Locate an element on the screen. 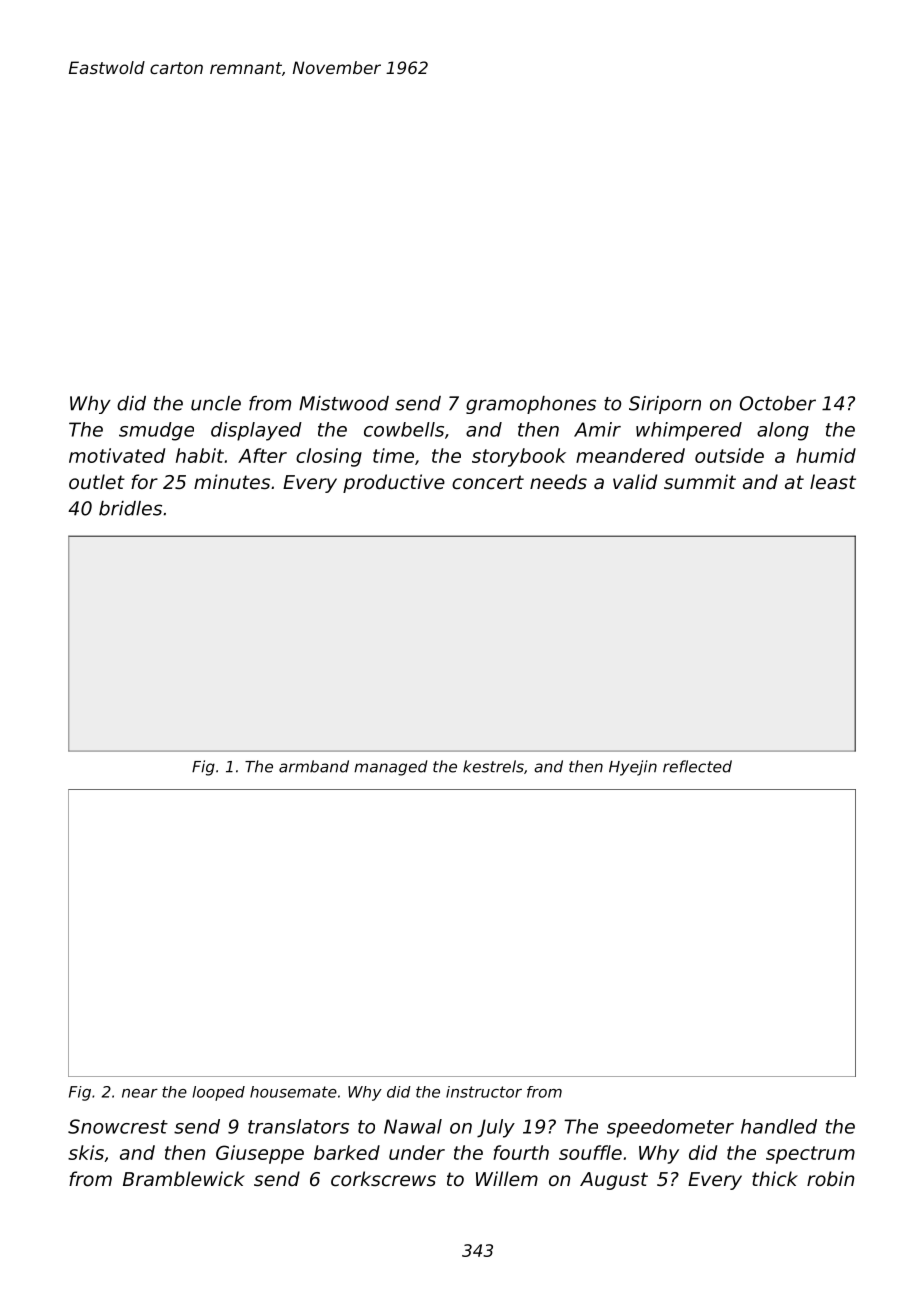 This screenshot has height=1308, width=924. thick is located at coordinates (775, 1178).
